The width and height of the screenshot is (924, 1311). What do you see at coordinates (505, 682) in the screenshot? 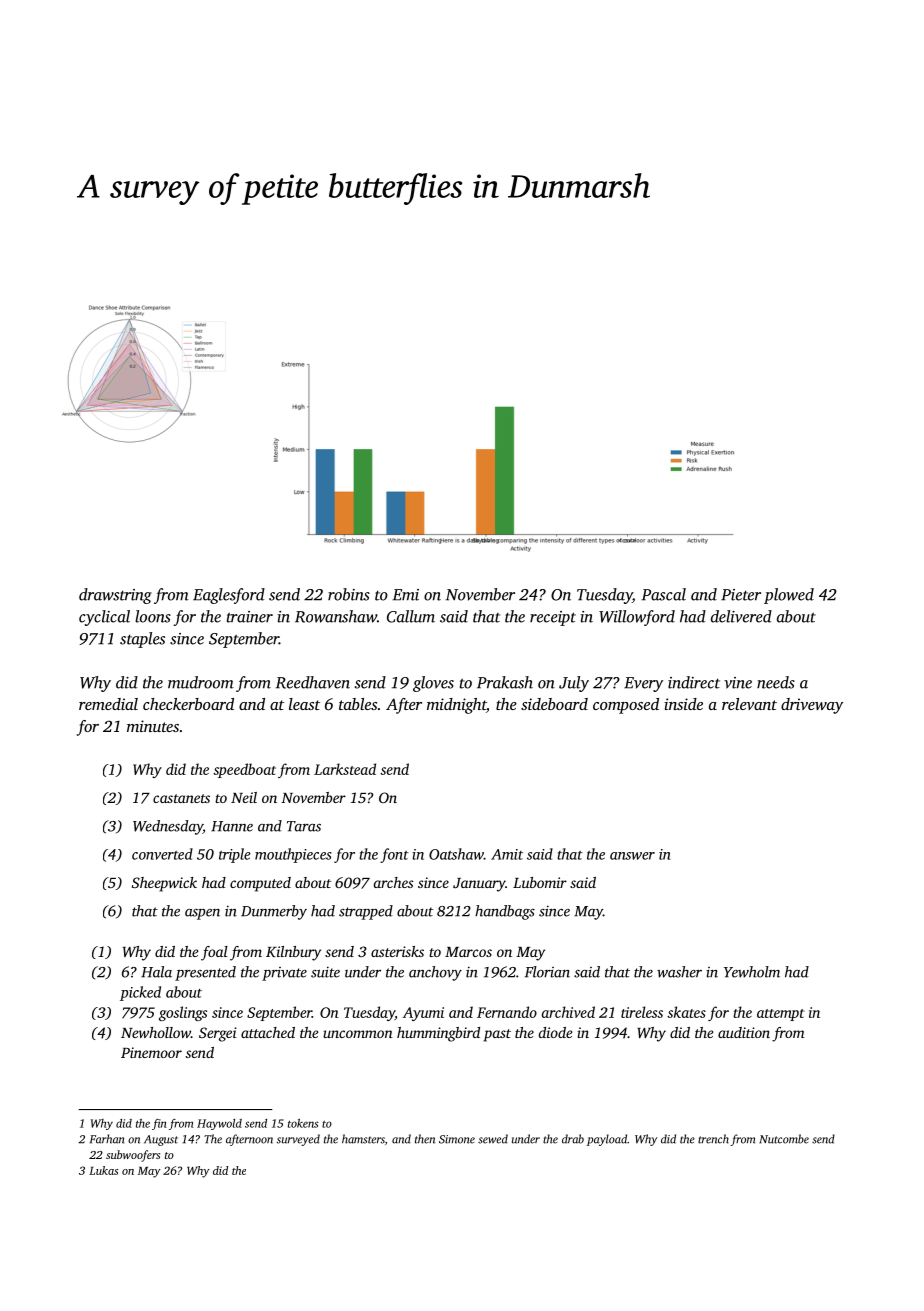
I see `Prakash` at bounding box center [505, 682].
